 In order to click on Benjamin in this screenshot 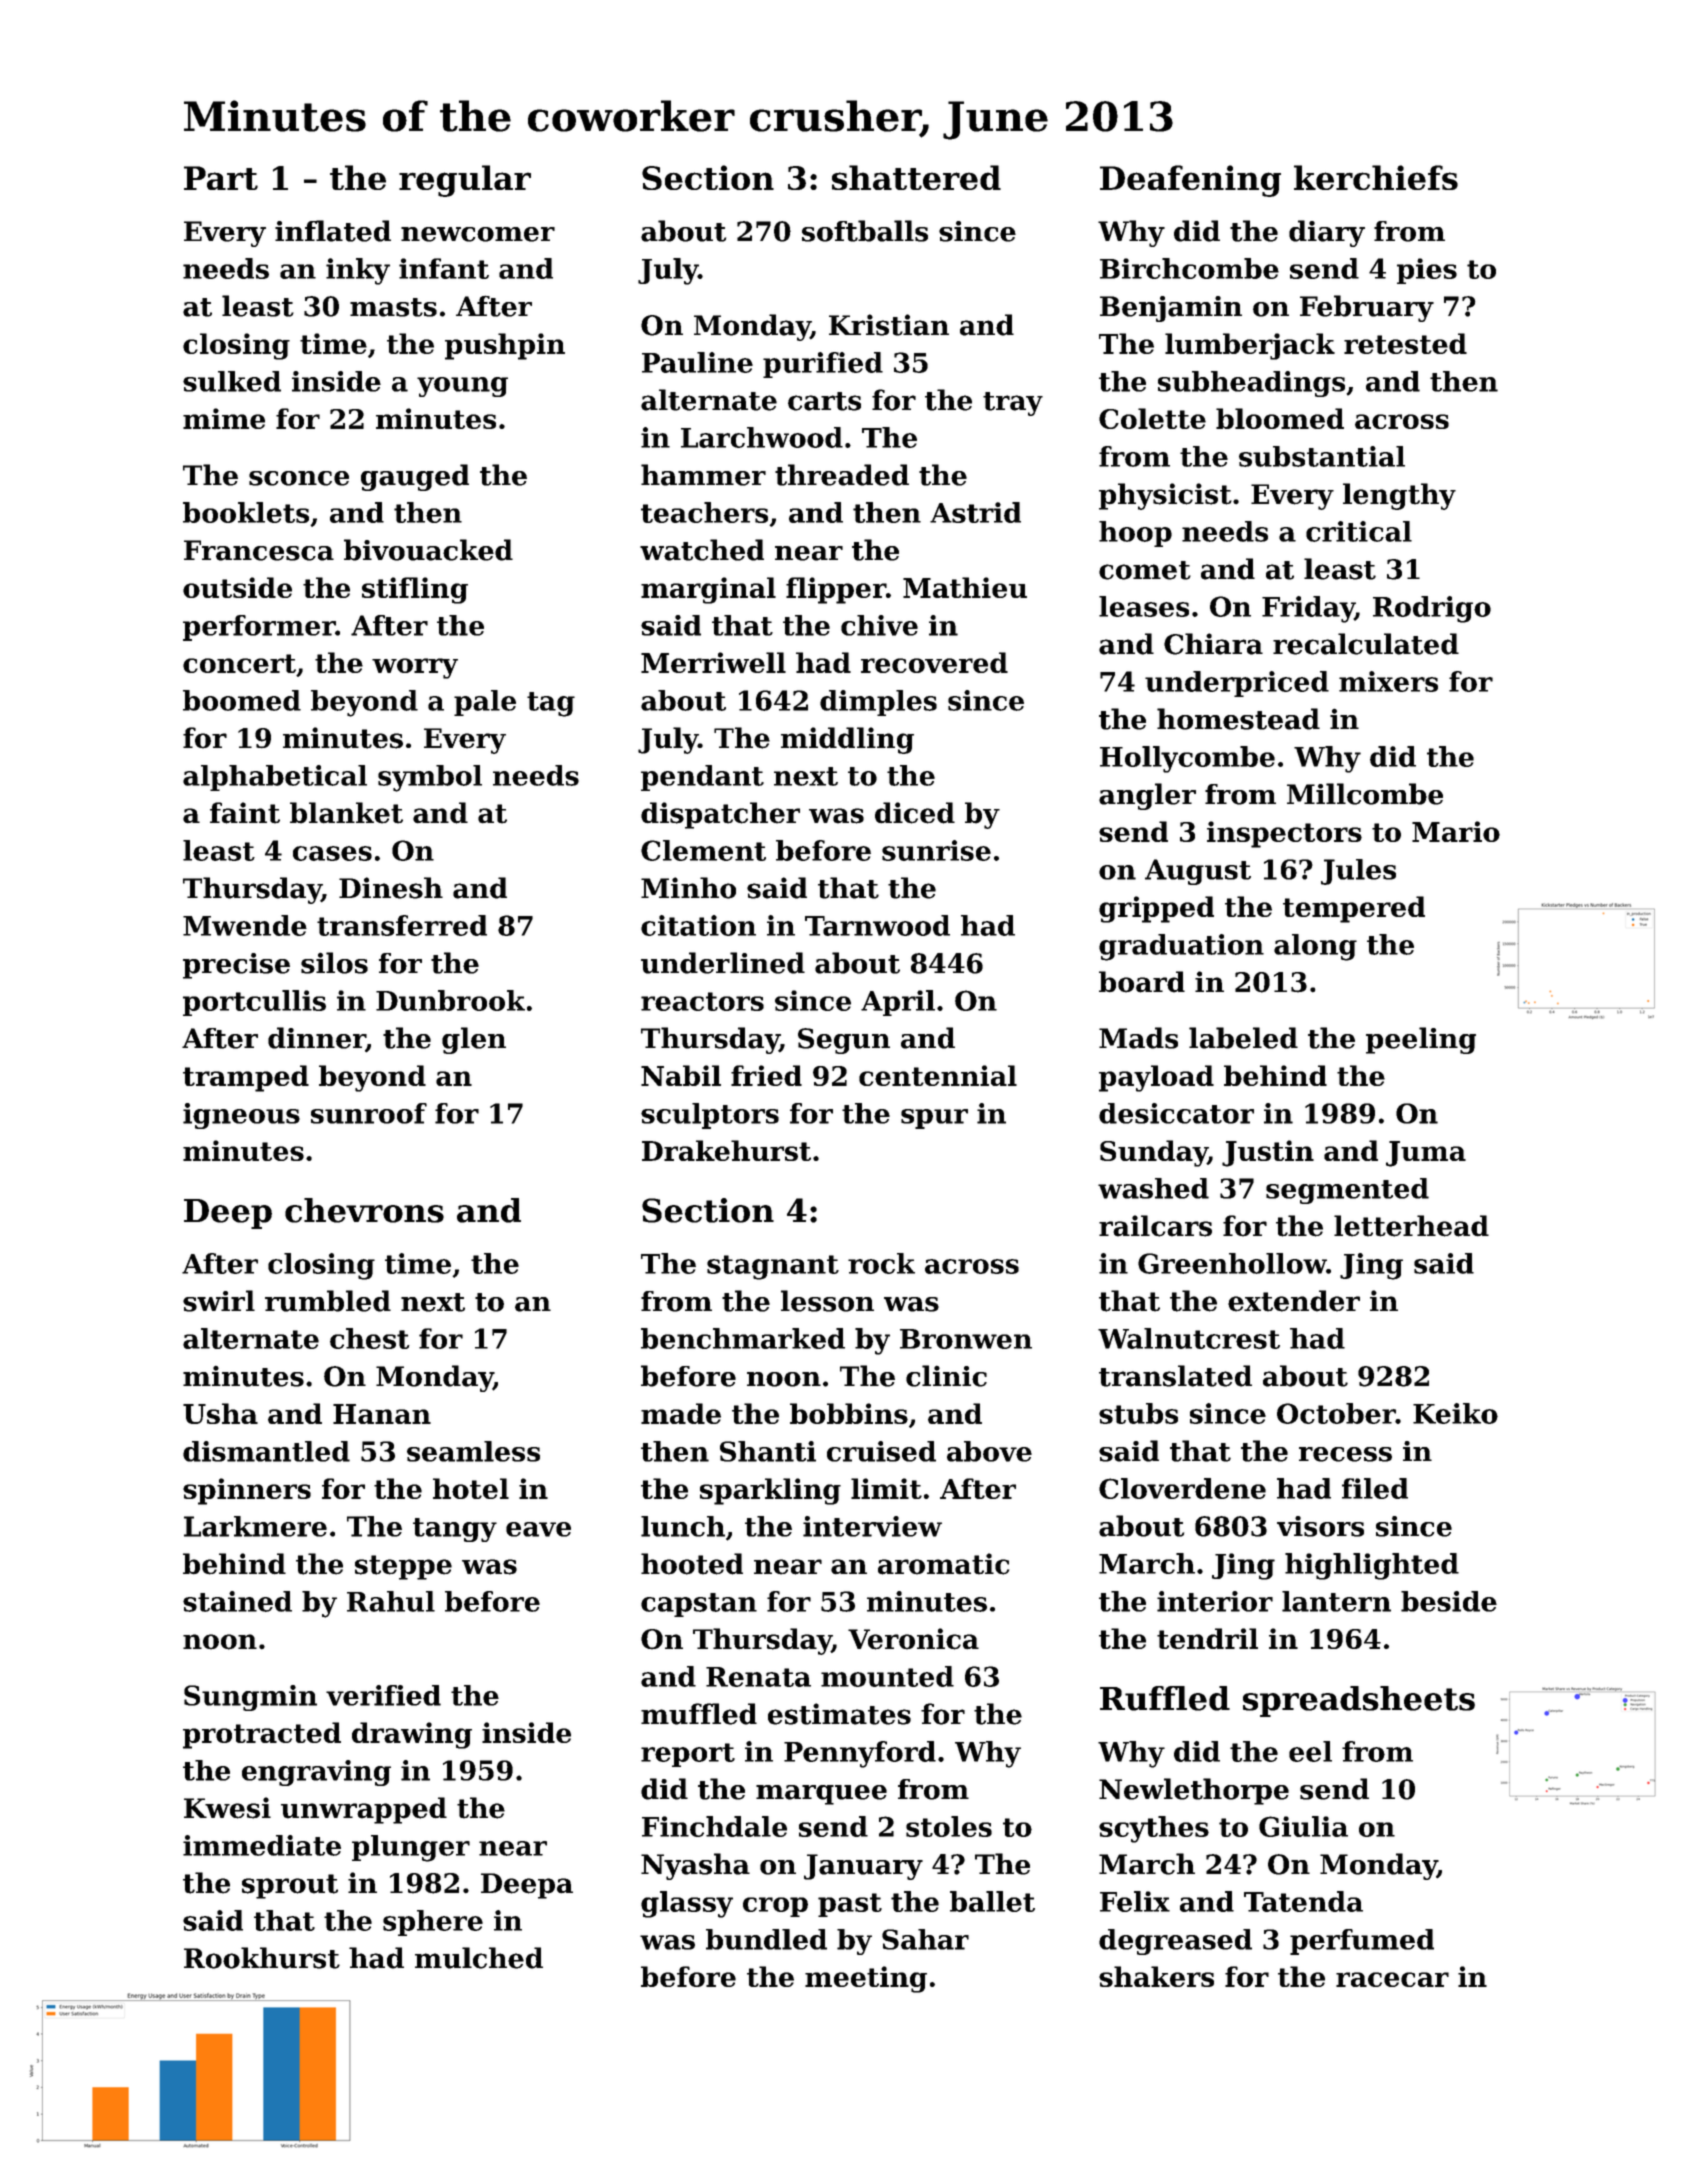, I will do `click(1171, 309)`.
